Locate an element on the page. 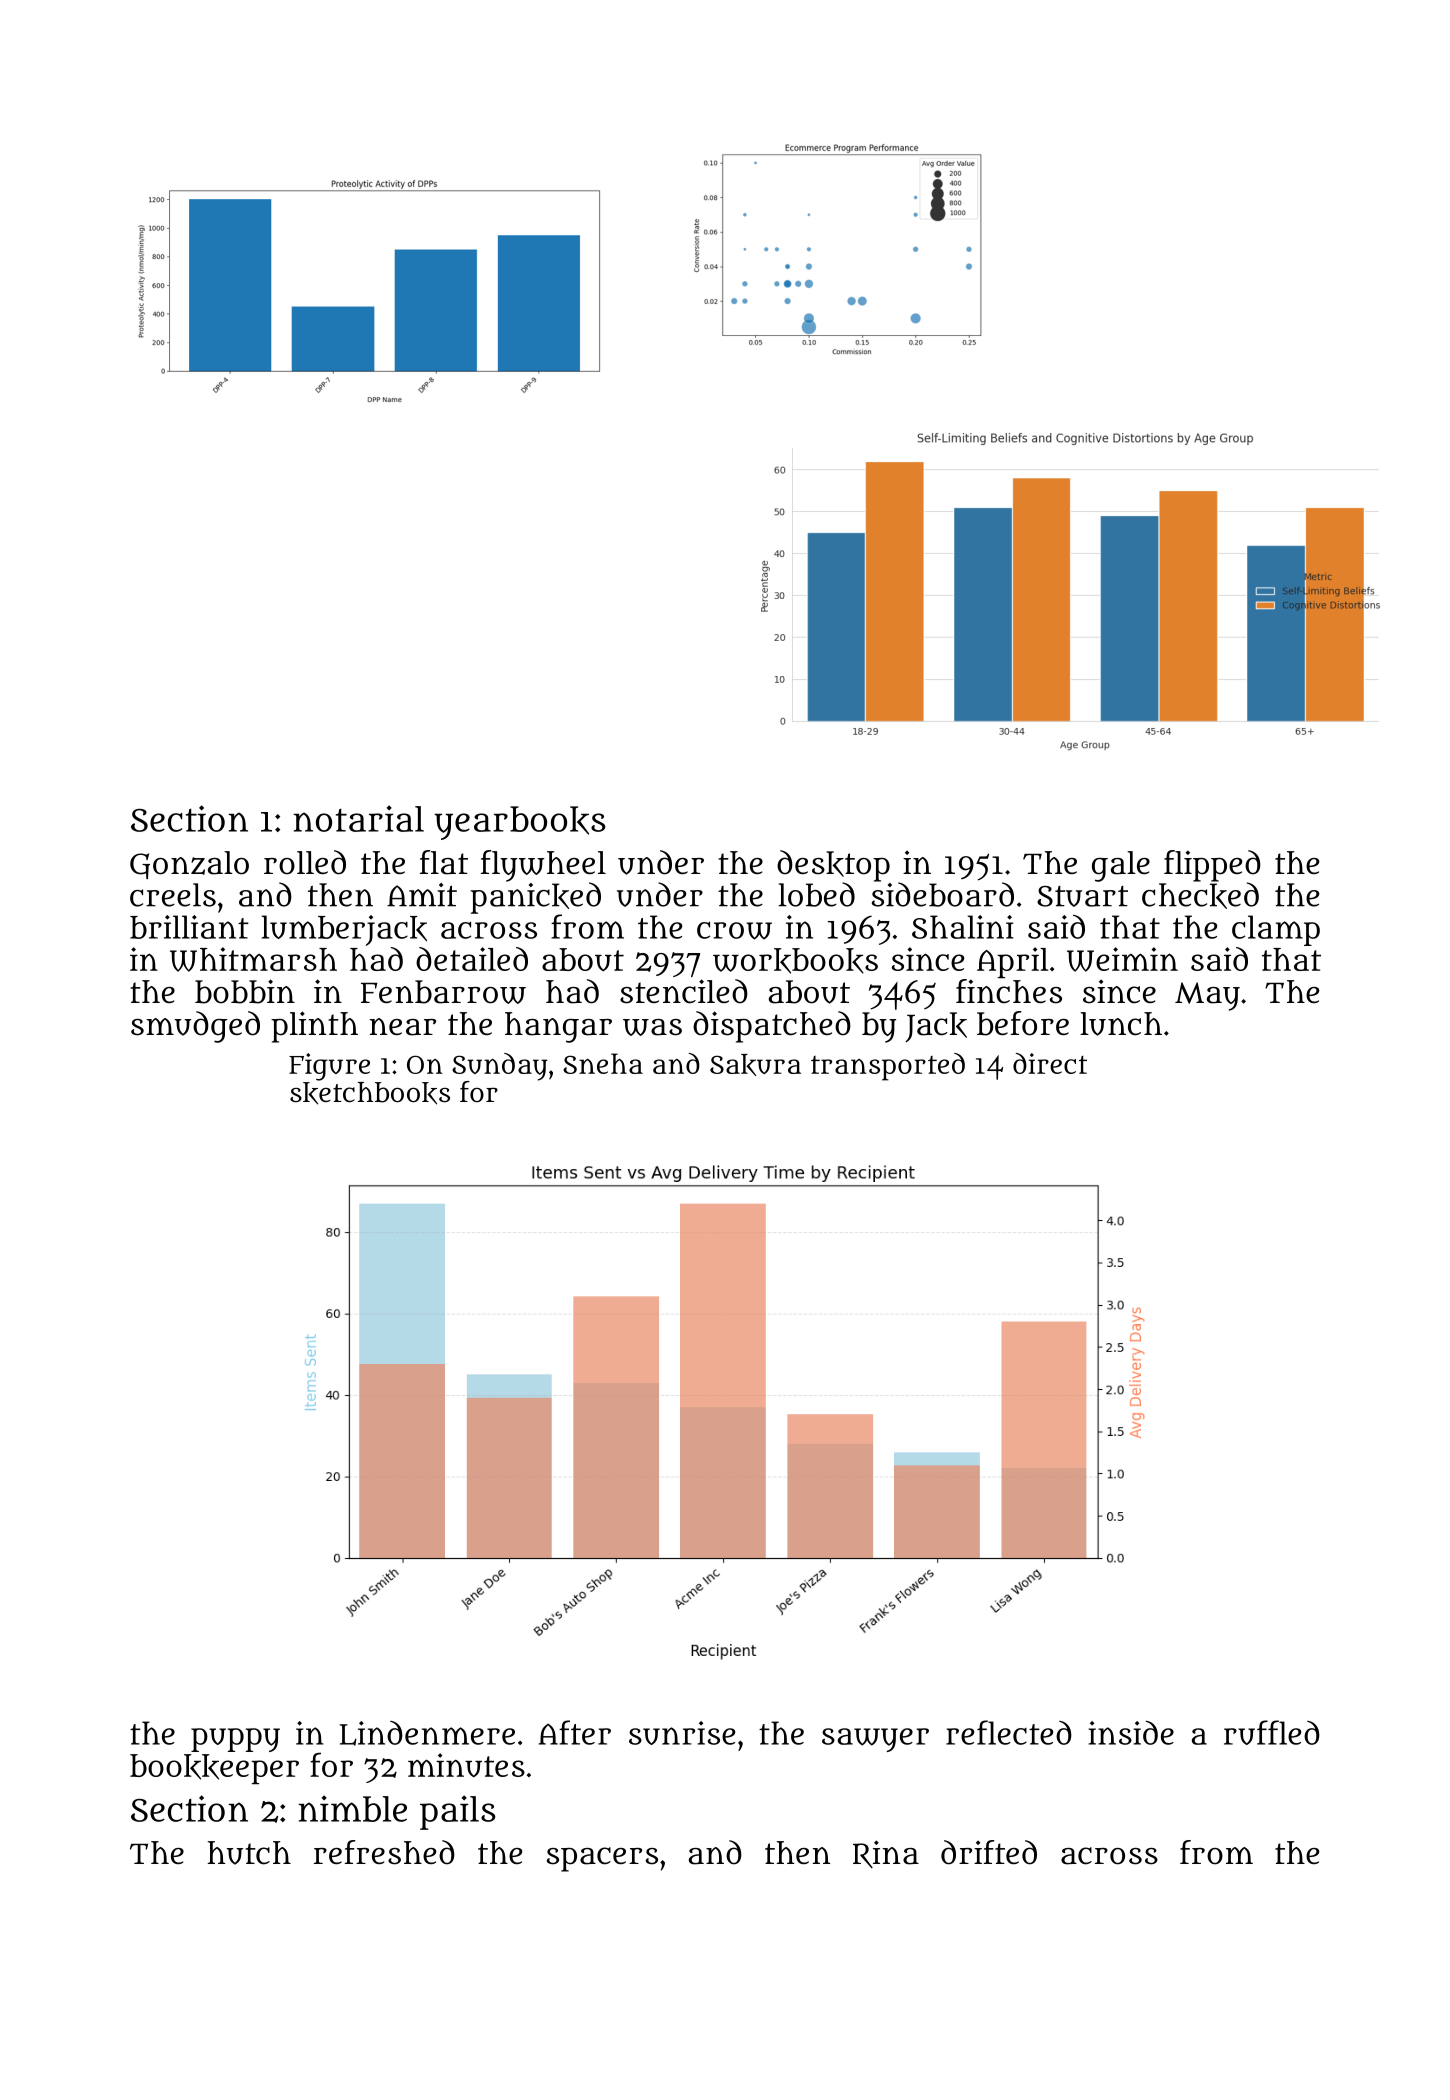  bookkeeper is located at coordinates (214, 1769).
